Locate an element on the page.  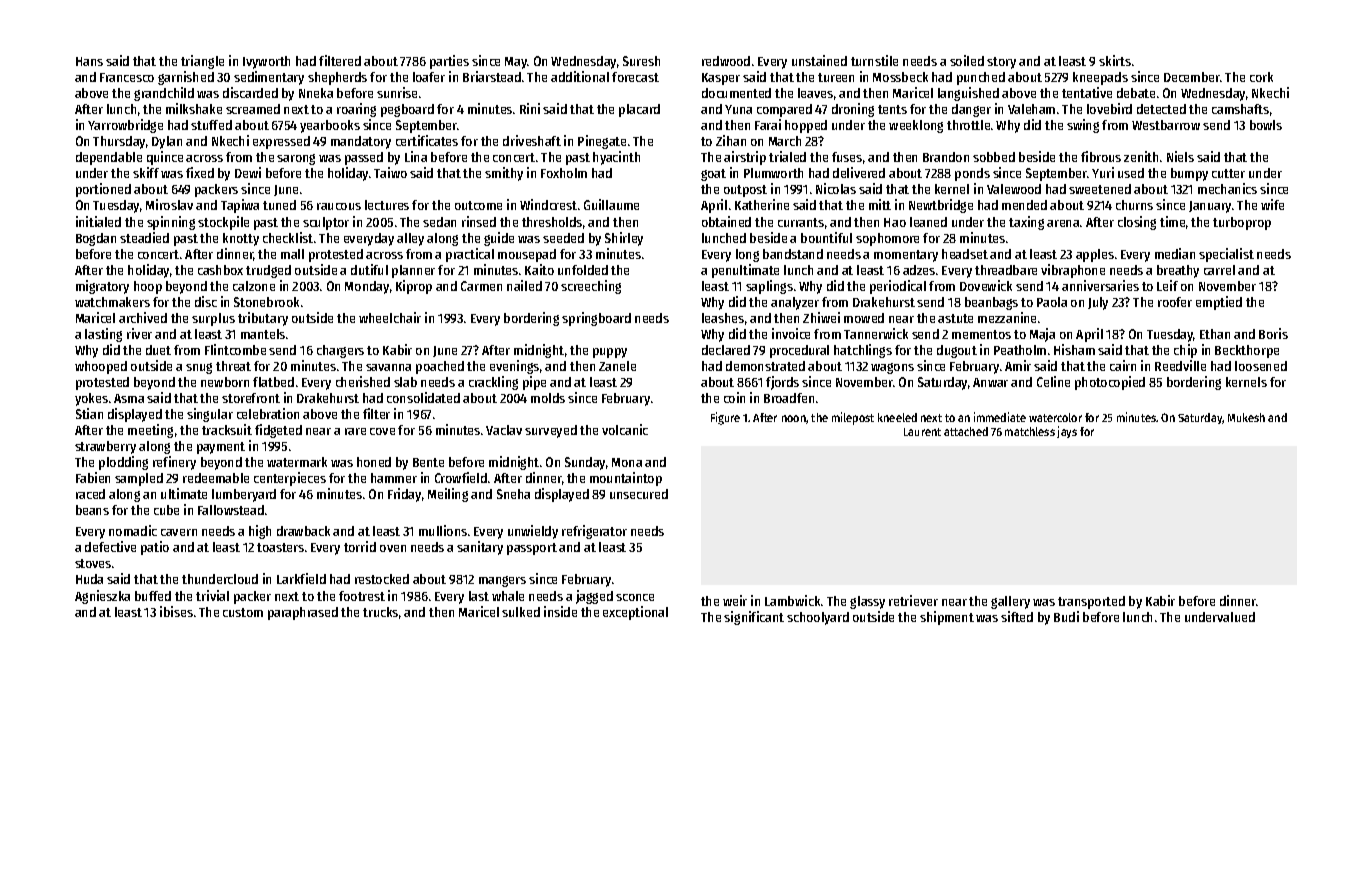
goat is located at coordinates (713, 175).
